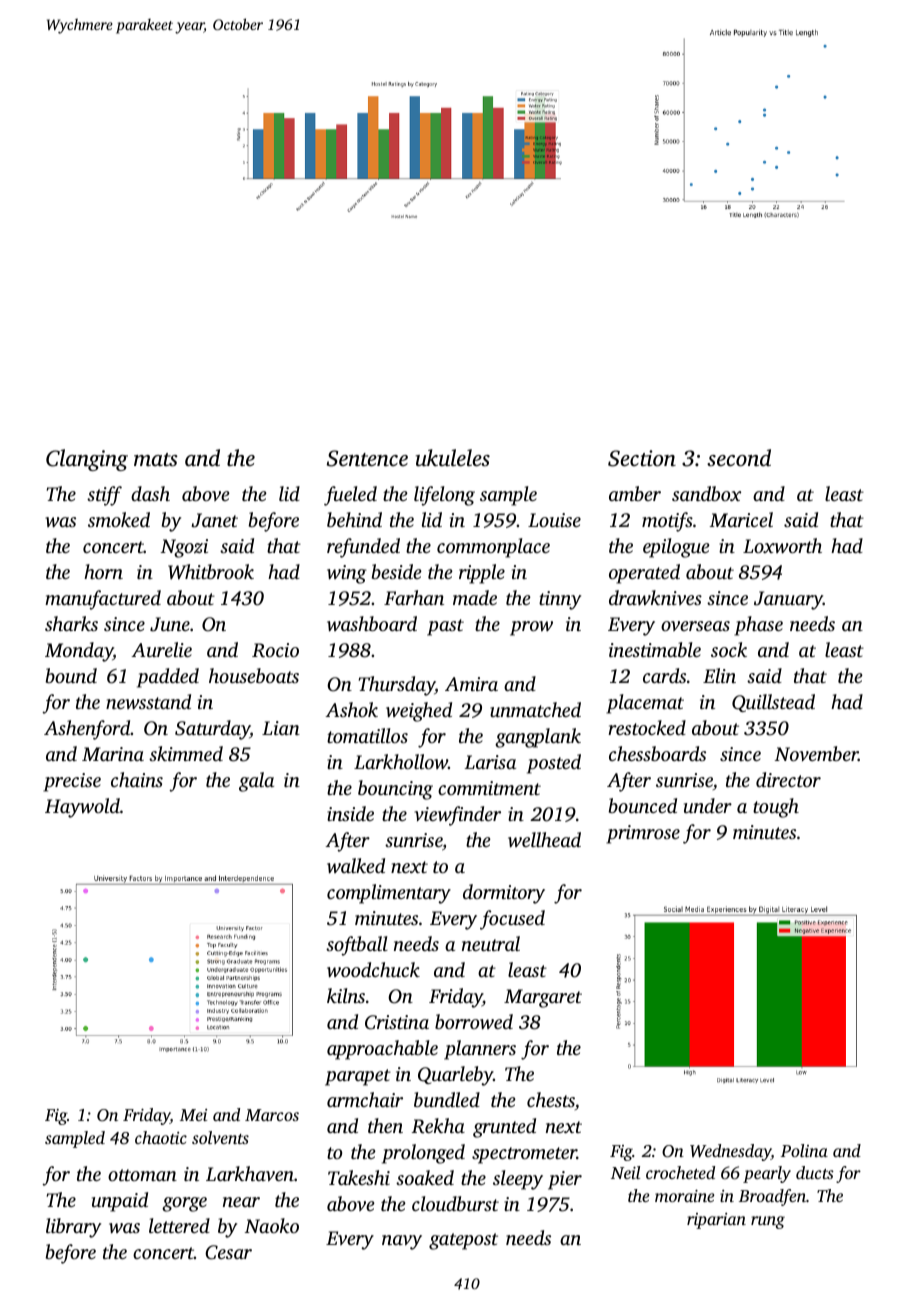 Image resolution: width=908 pixels, height=1316 pixels. Describe the element at coordinates (739, 458) in the document. I see `second` at that location.
